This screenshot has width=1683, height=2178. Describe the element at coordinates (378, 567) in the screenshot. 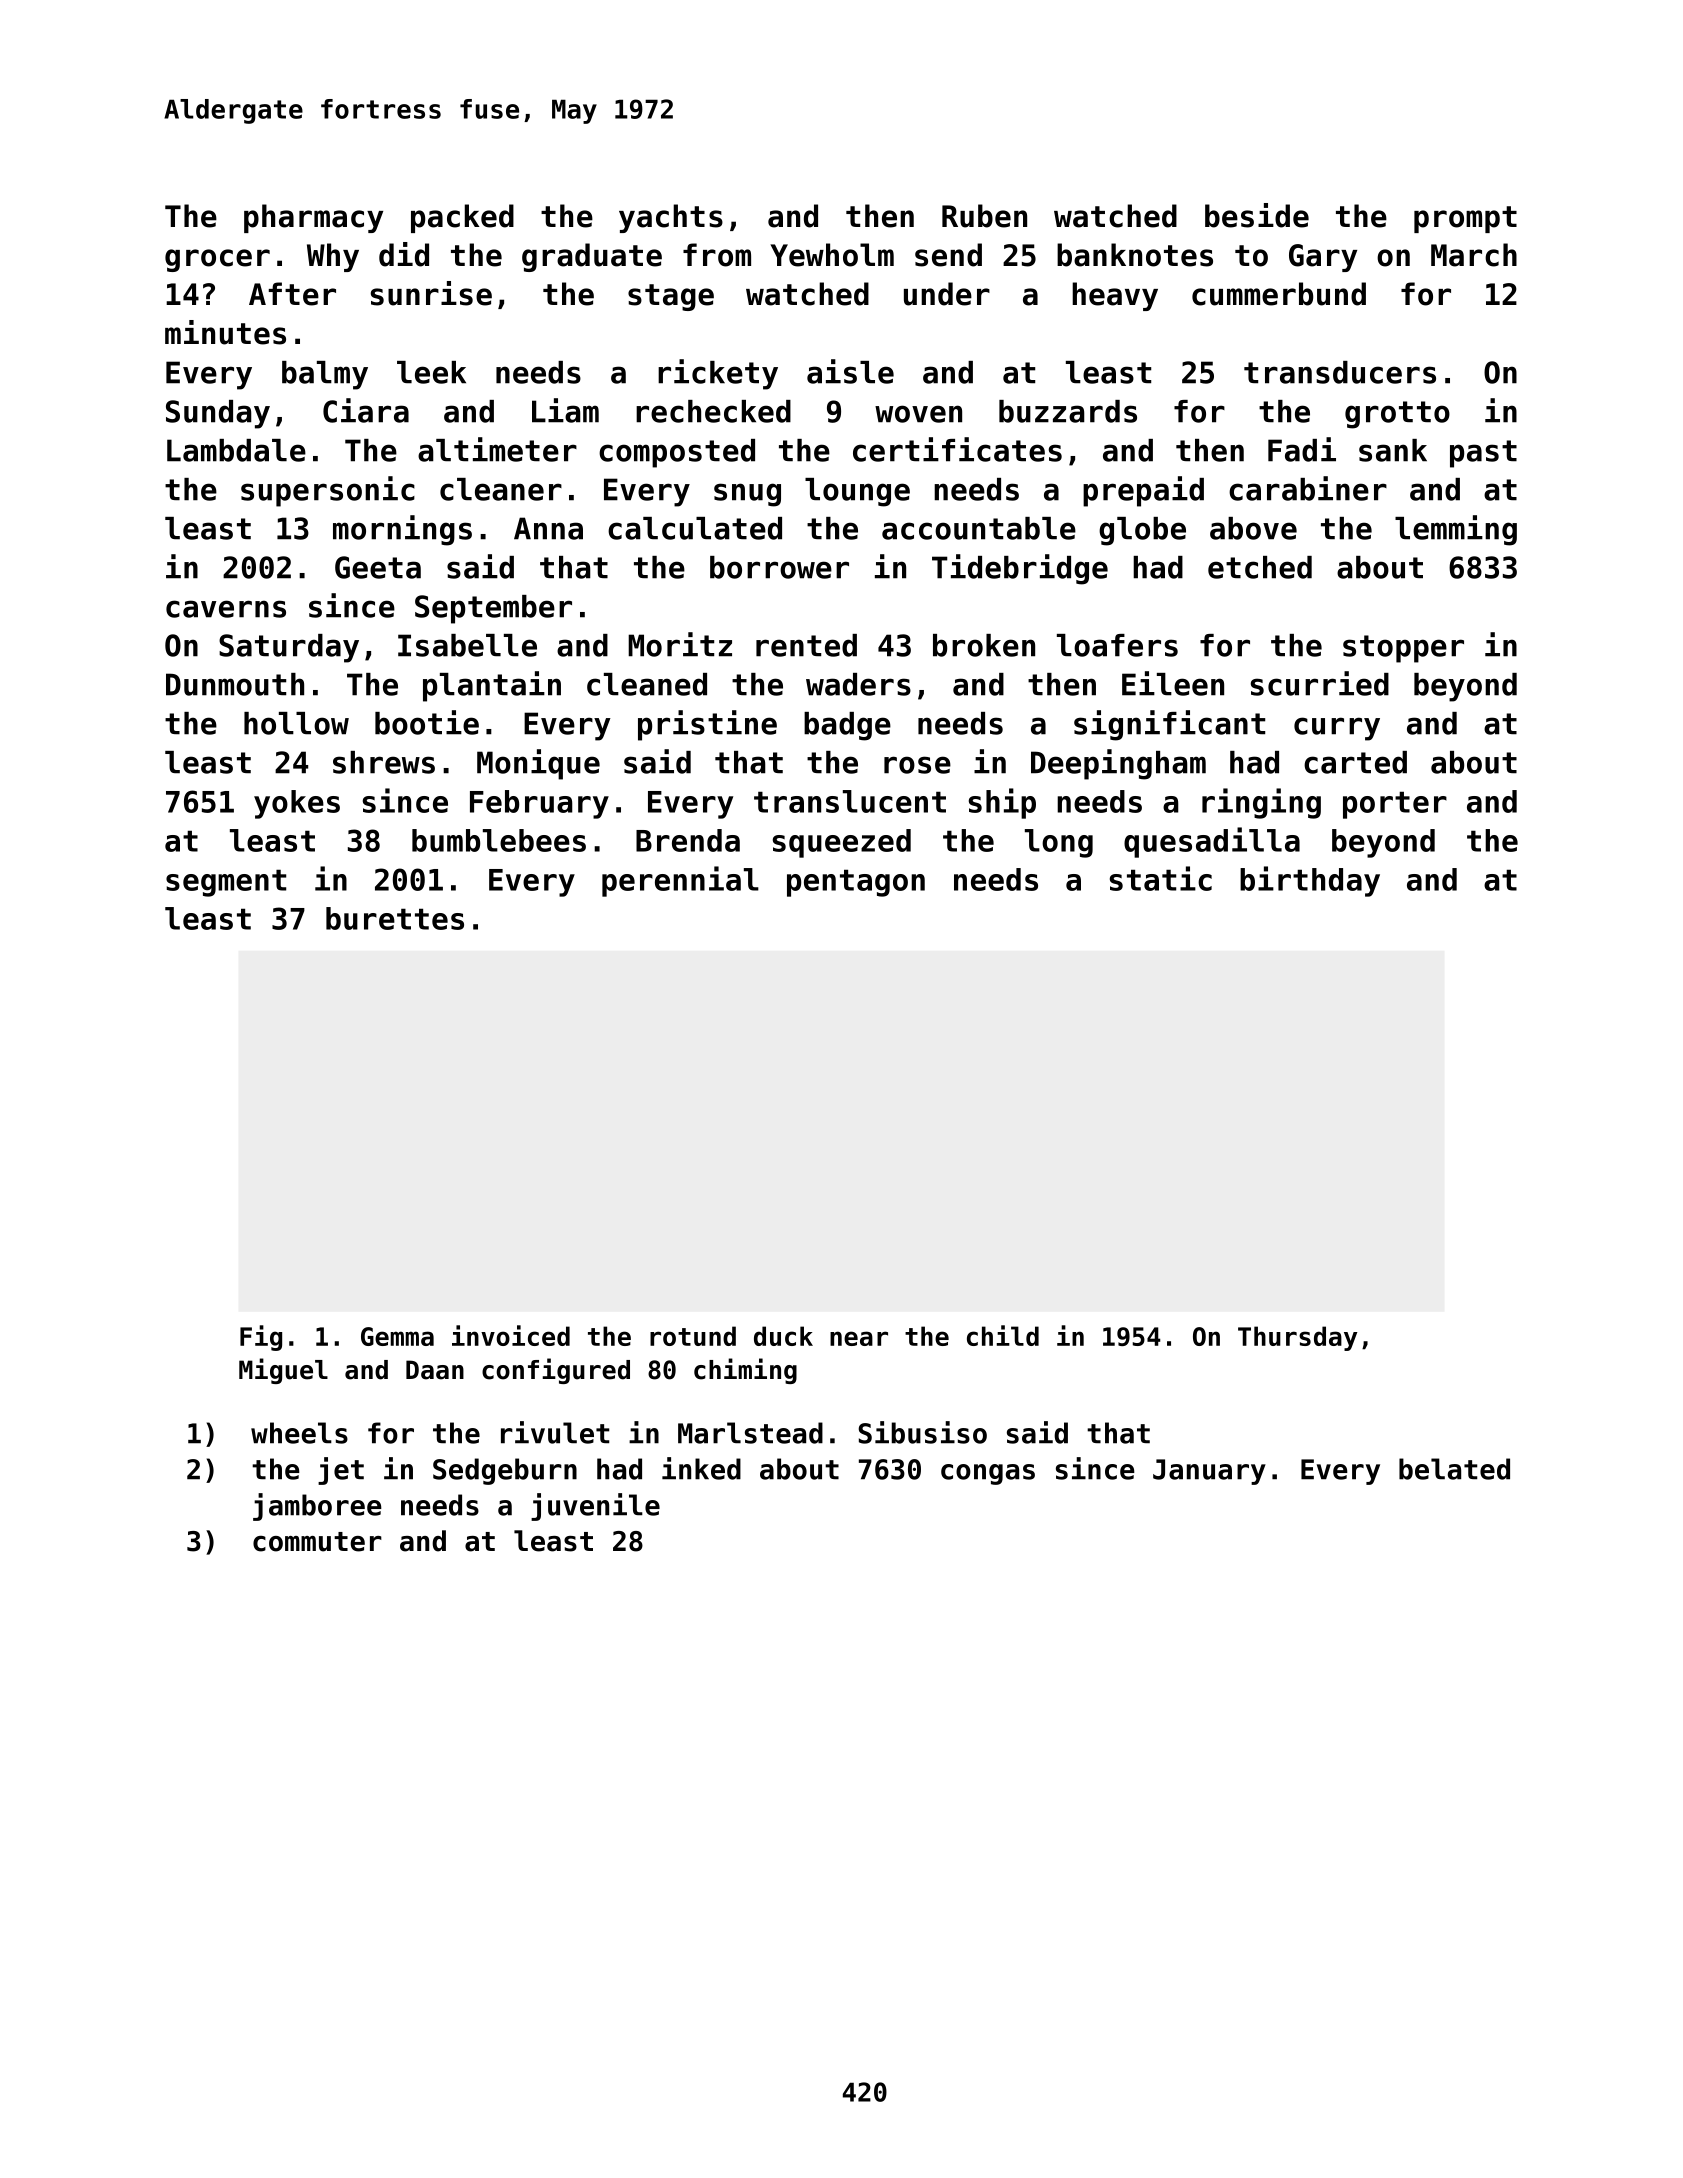

I see `Geeta` at that location.
